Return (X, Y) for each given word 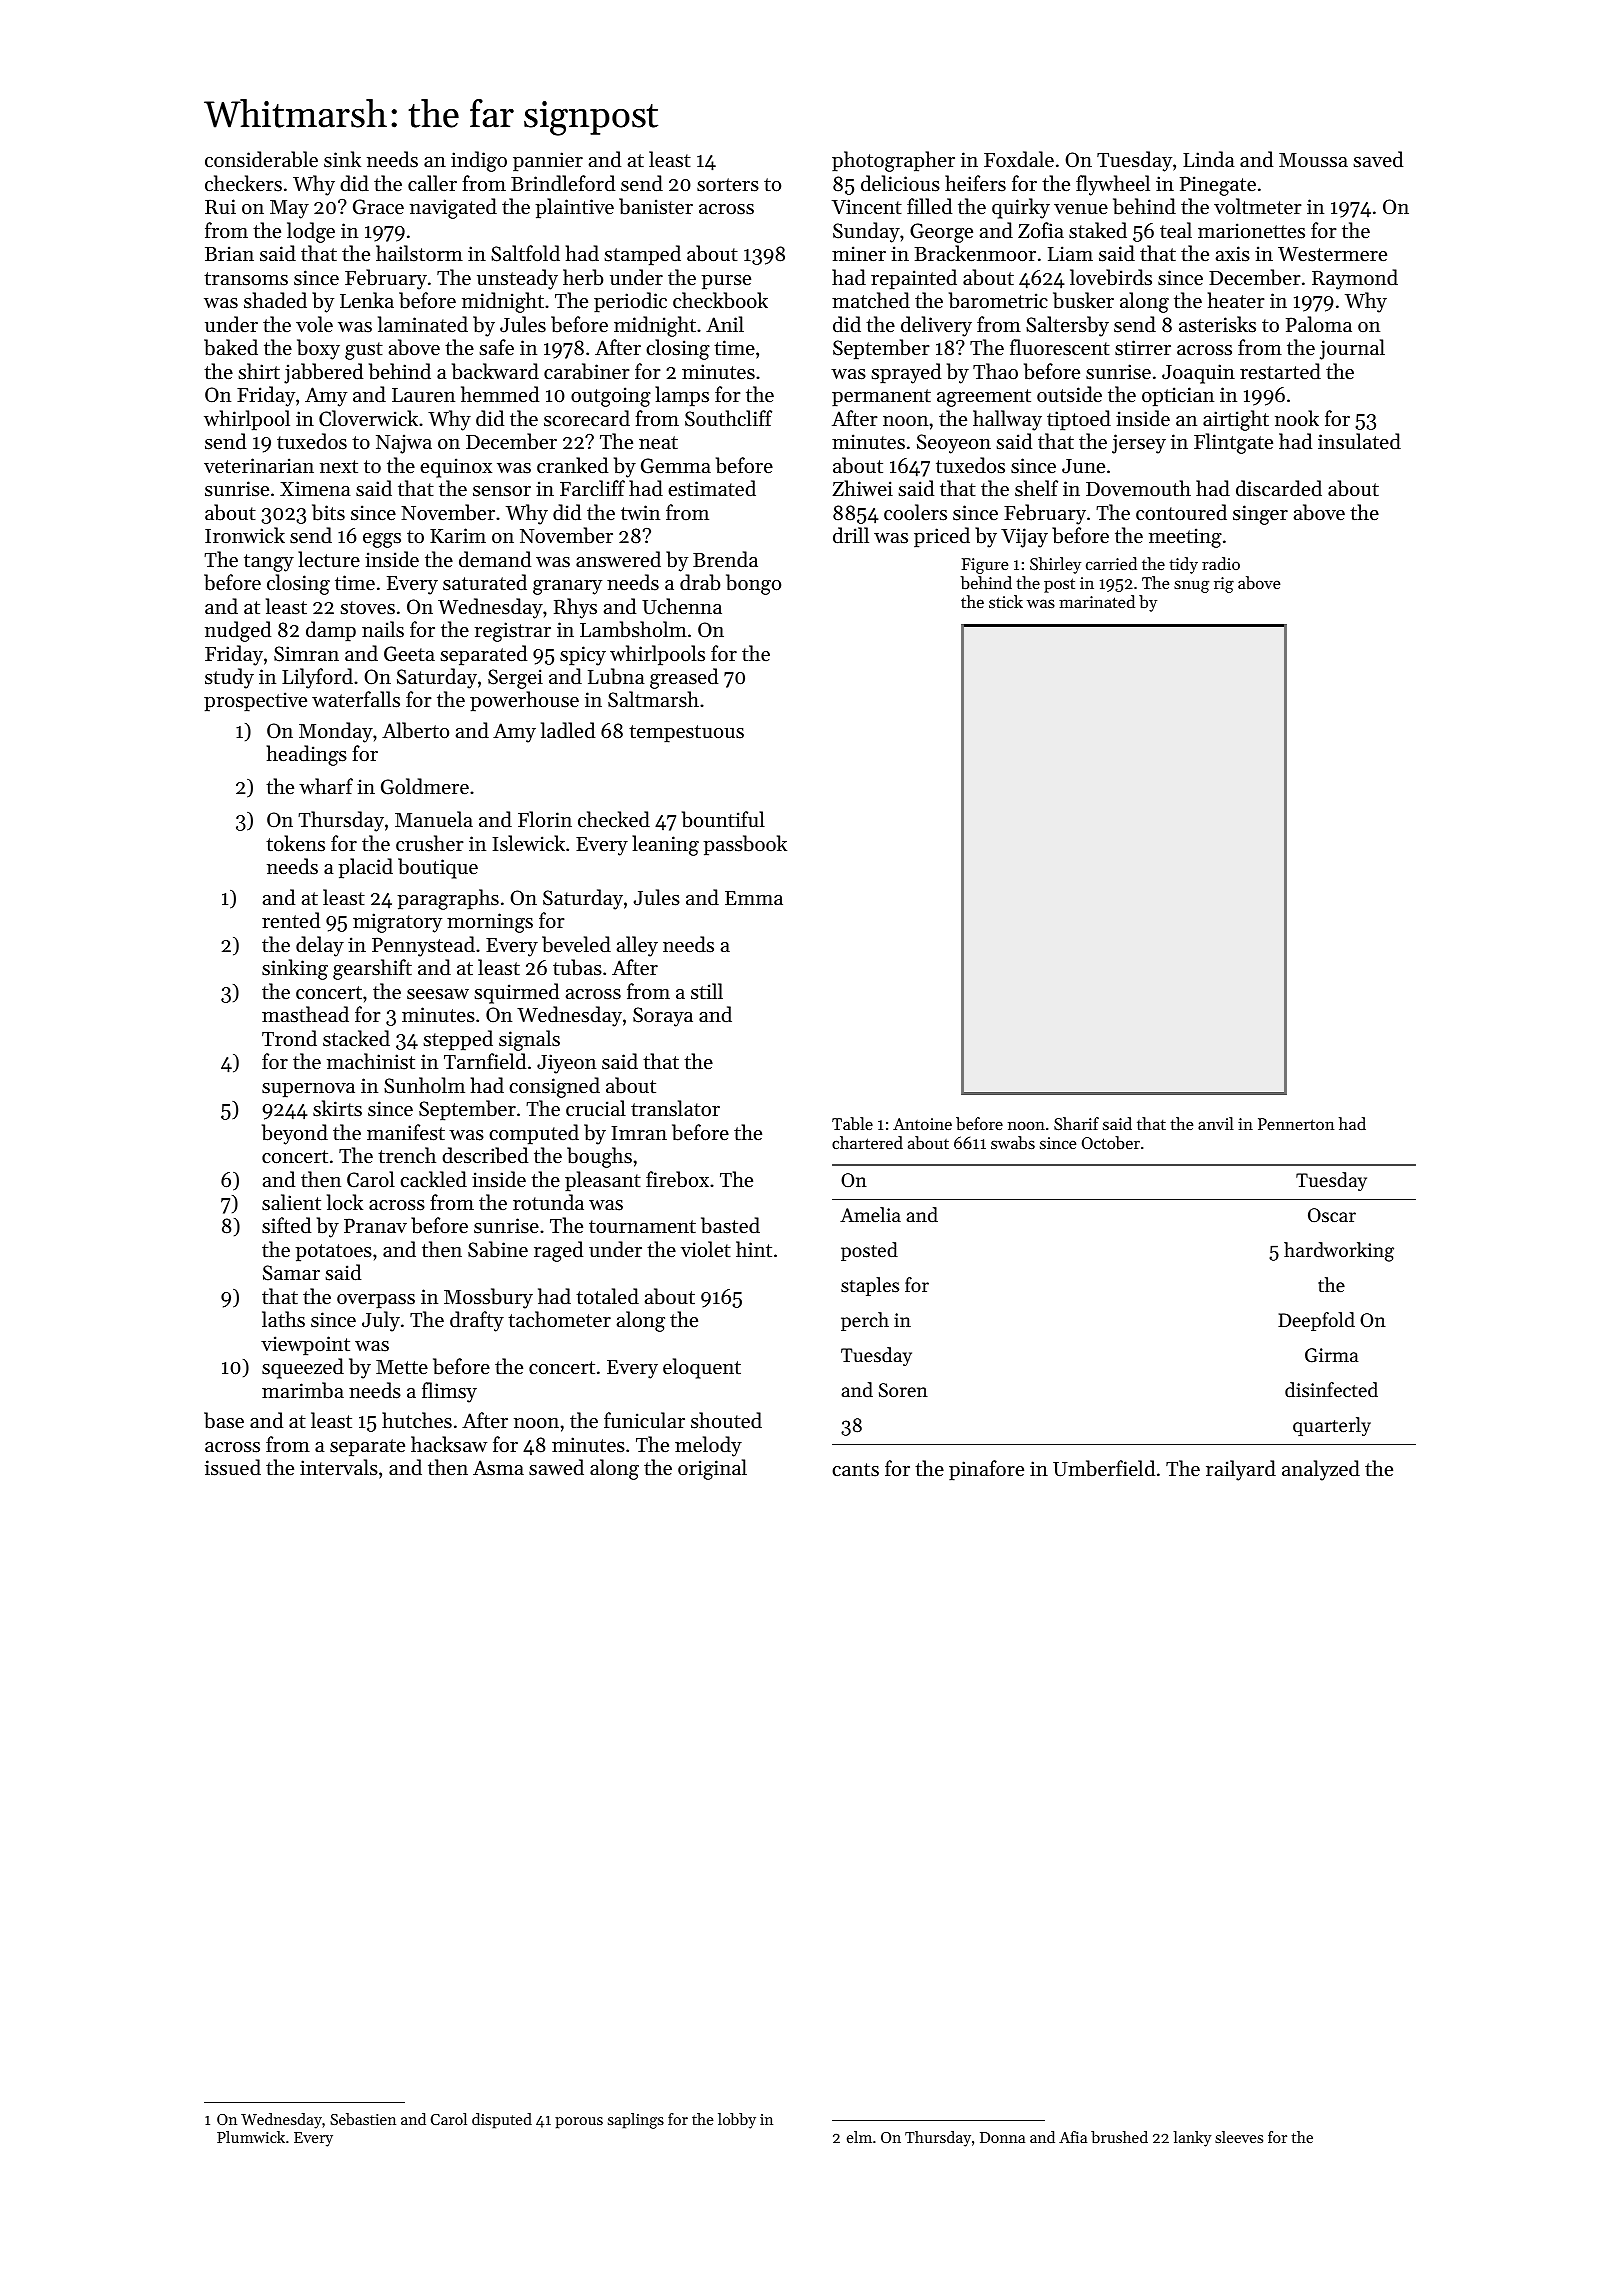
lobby (737, 2121)
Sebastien (363, 2119)
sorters (728, 185)
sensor (502, 491)
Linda (1209, 159)
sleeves (1239, 2137)
